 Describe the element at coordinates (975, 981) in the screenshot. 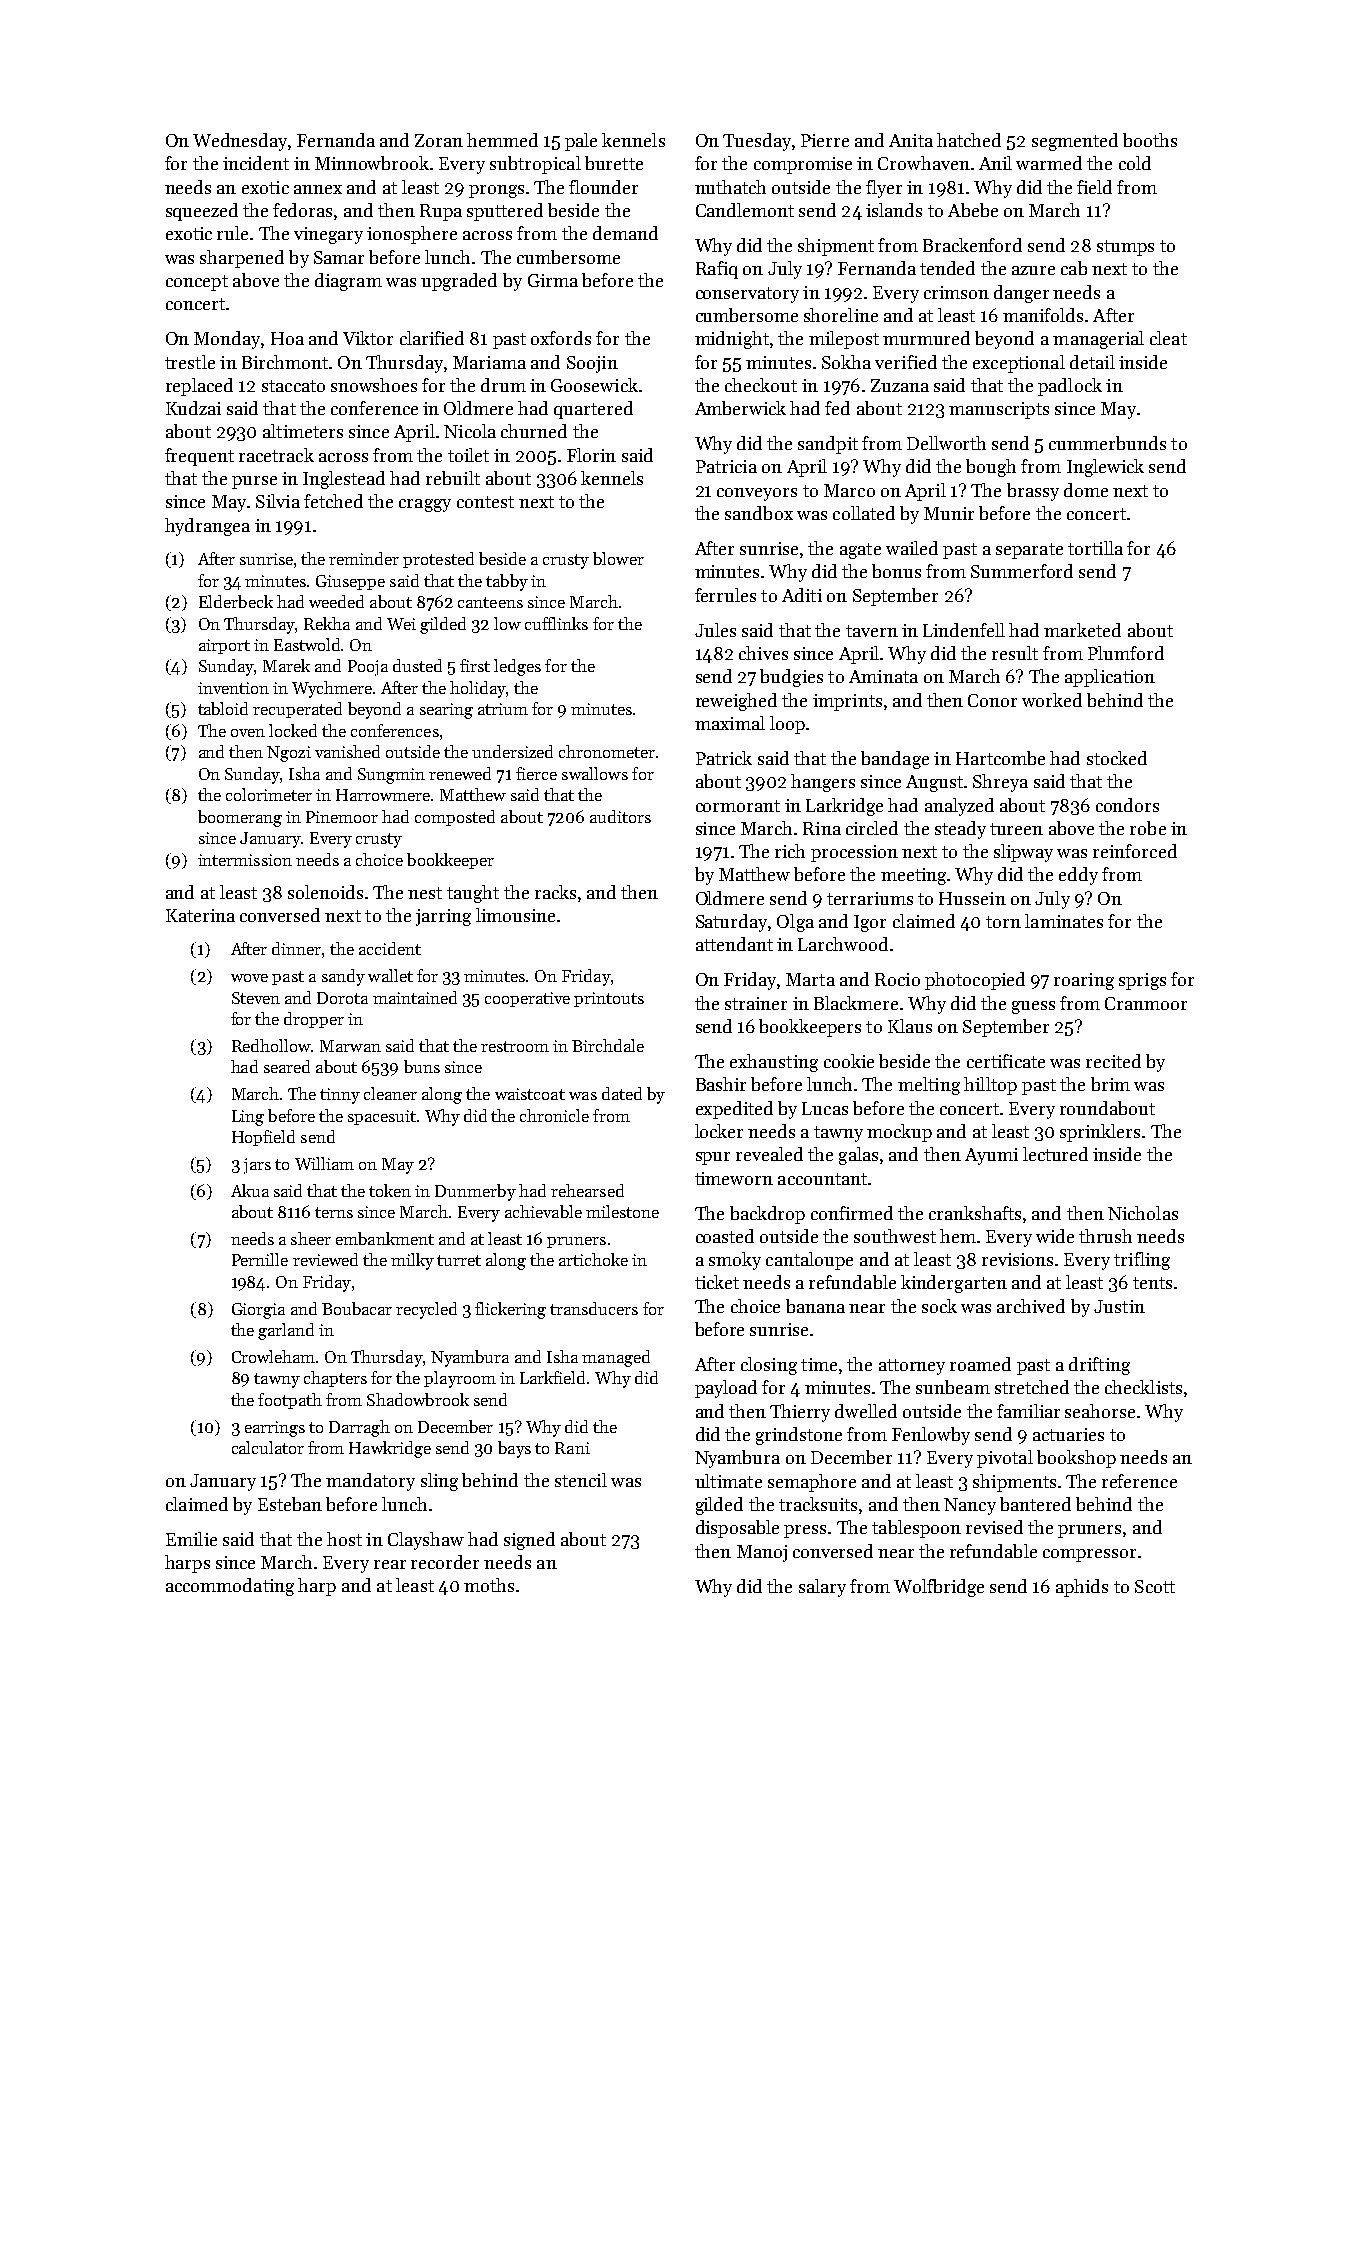

I see `photocopied` at that location.
